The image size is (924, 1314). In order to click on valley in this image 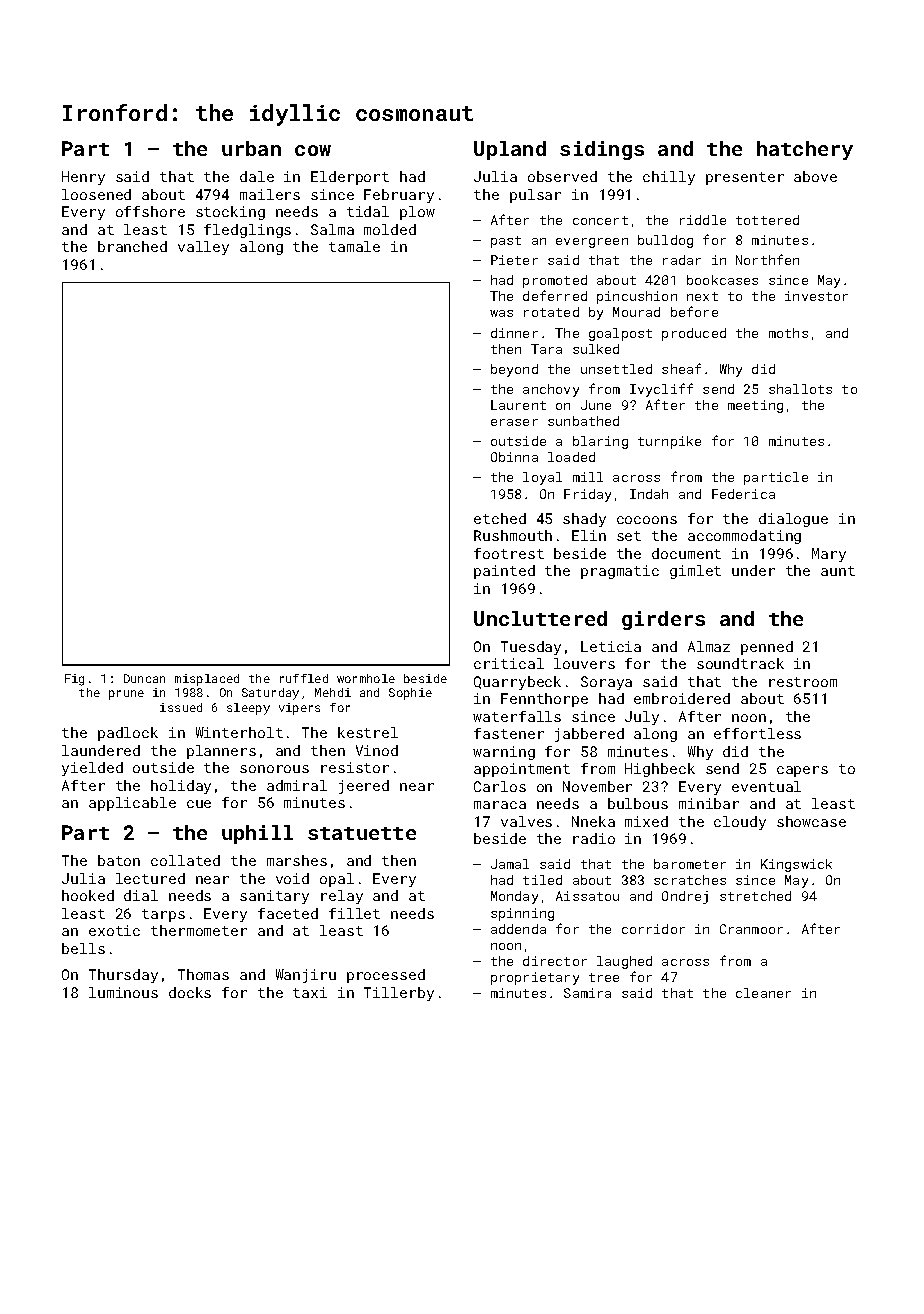, I will do `click(203, 248)`.
